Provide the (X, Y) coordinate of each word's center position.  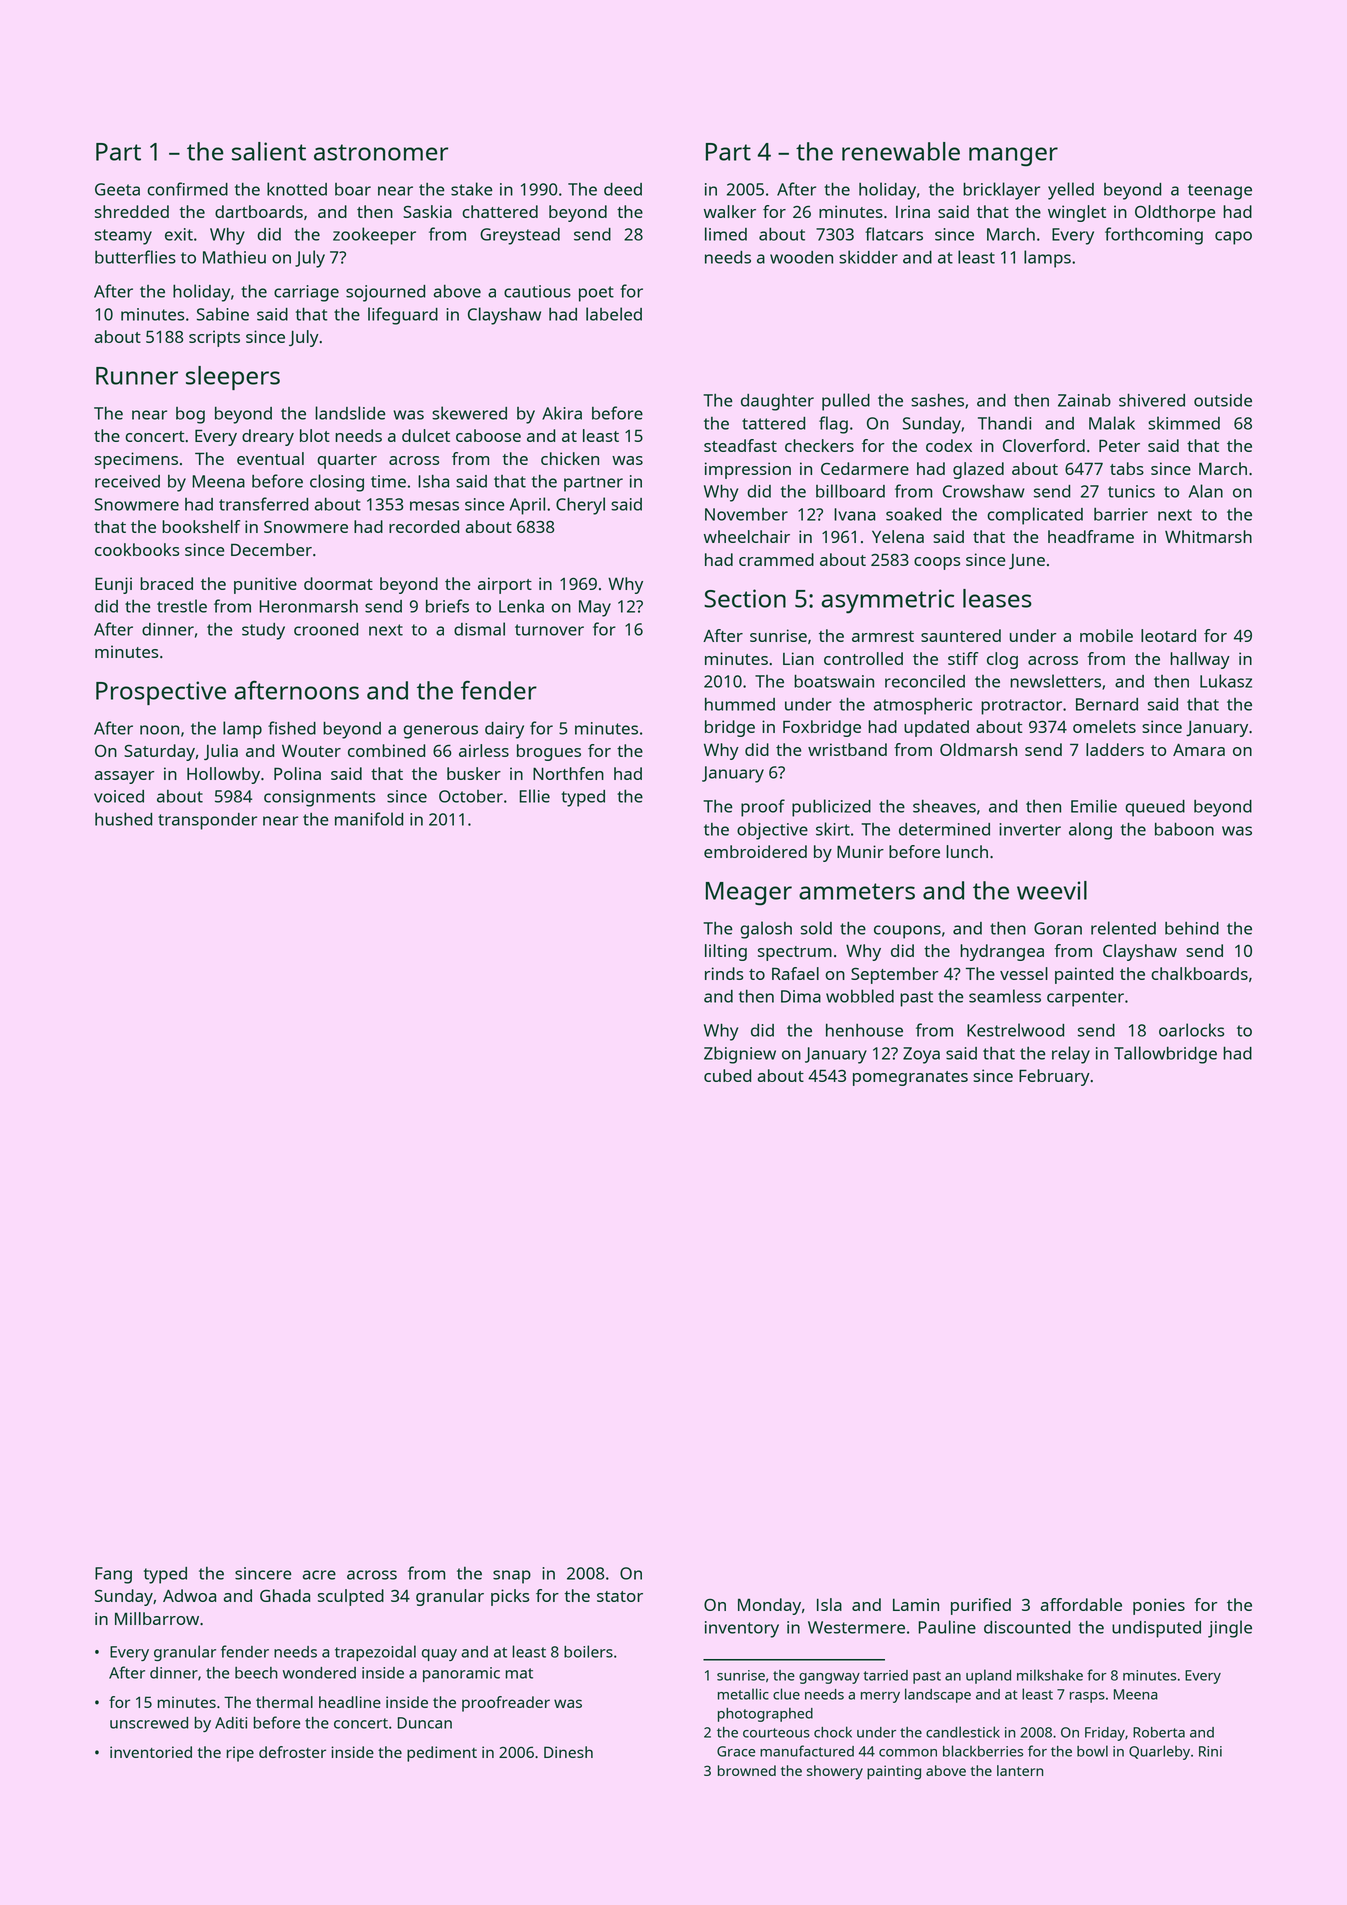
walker (730, 211)
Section (745, 598)
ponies (1159, 1606)
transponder (207, 821)
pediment (442, 1754)
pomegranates (910, 1078)
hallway (1200, 660)
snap (512, 1577)
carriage (306, 293)
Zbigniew (740, 1055)
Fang (113, 1575)
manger (1013, 157)
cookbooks (137, 549)
